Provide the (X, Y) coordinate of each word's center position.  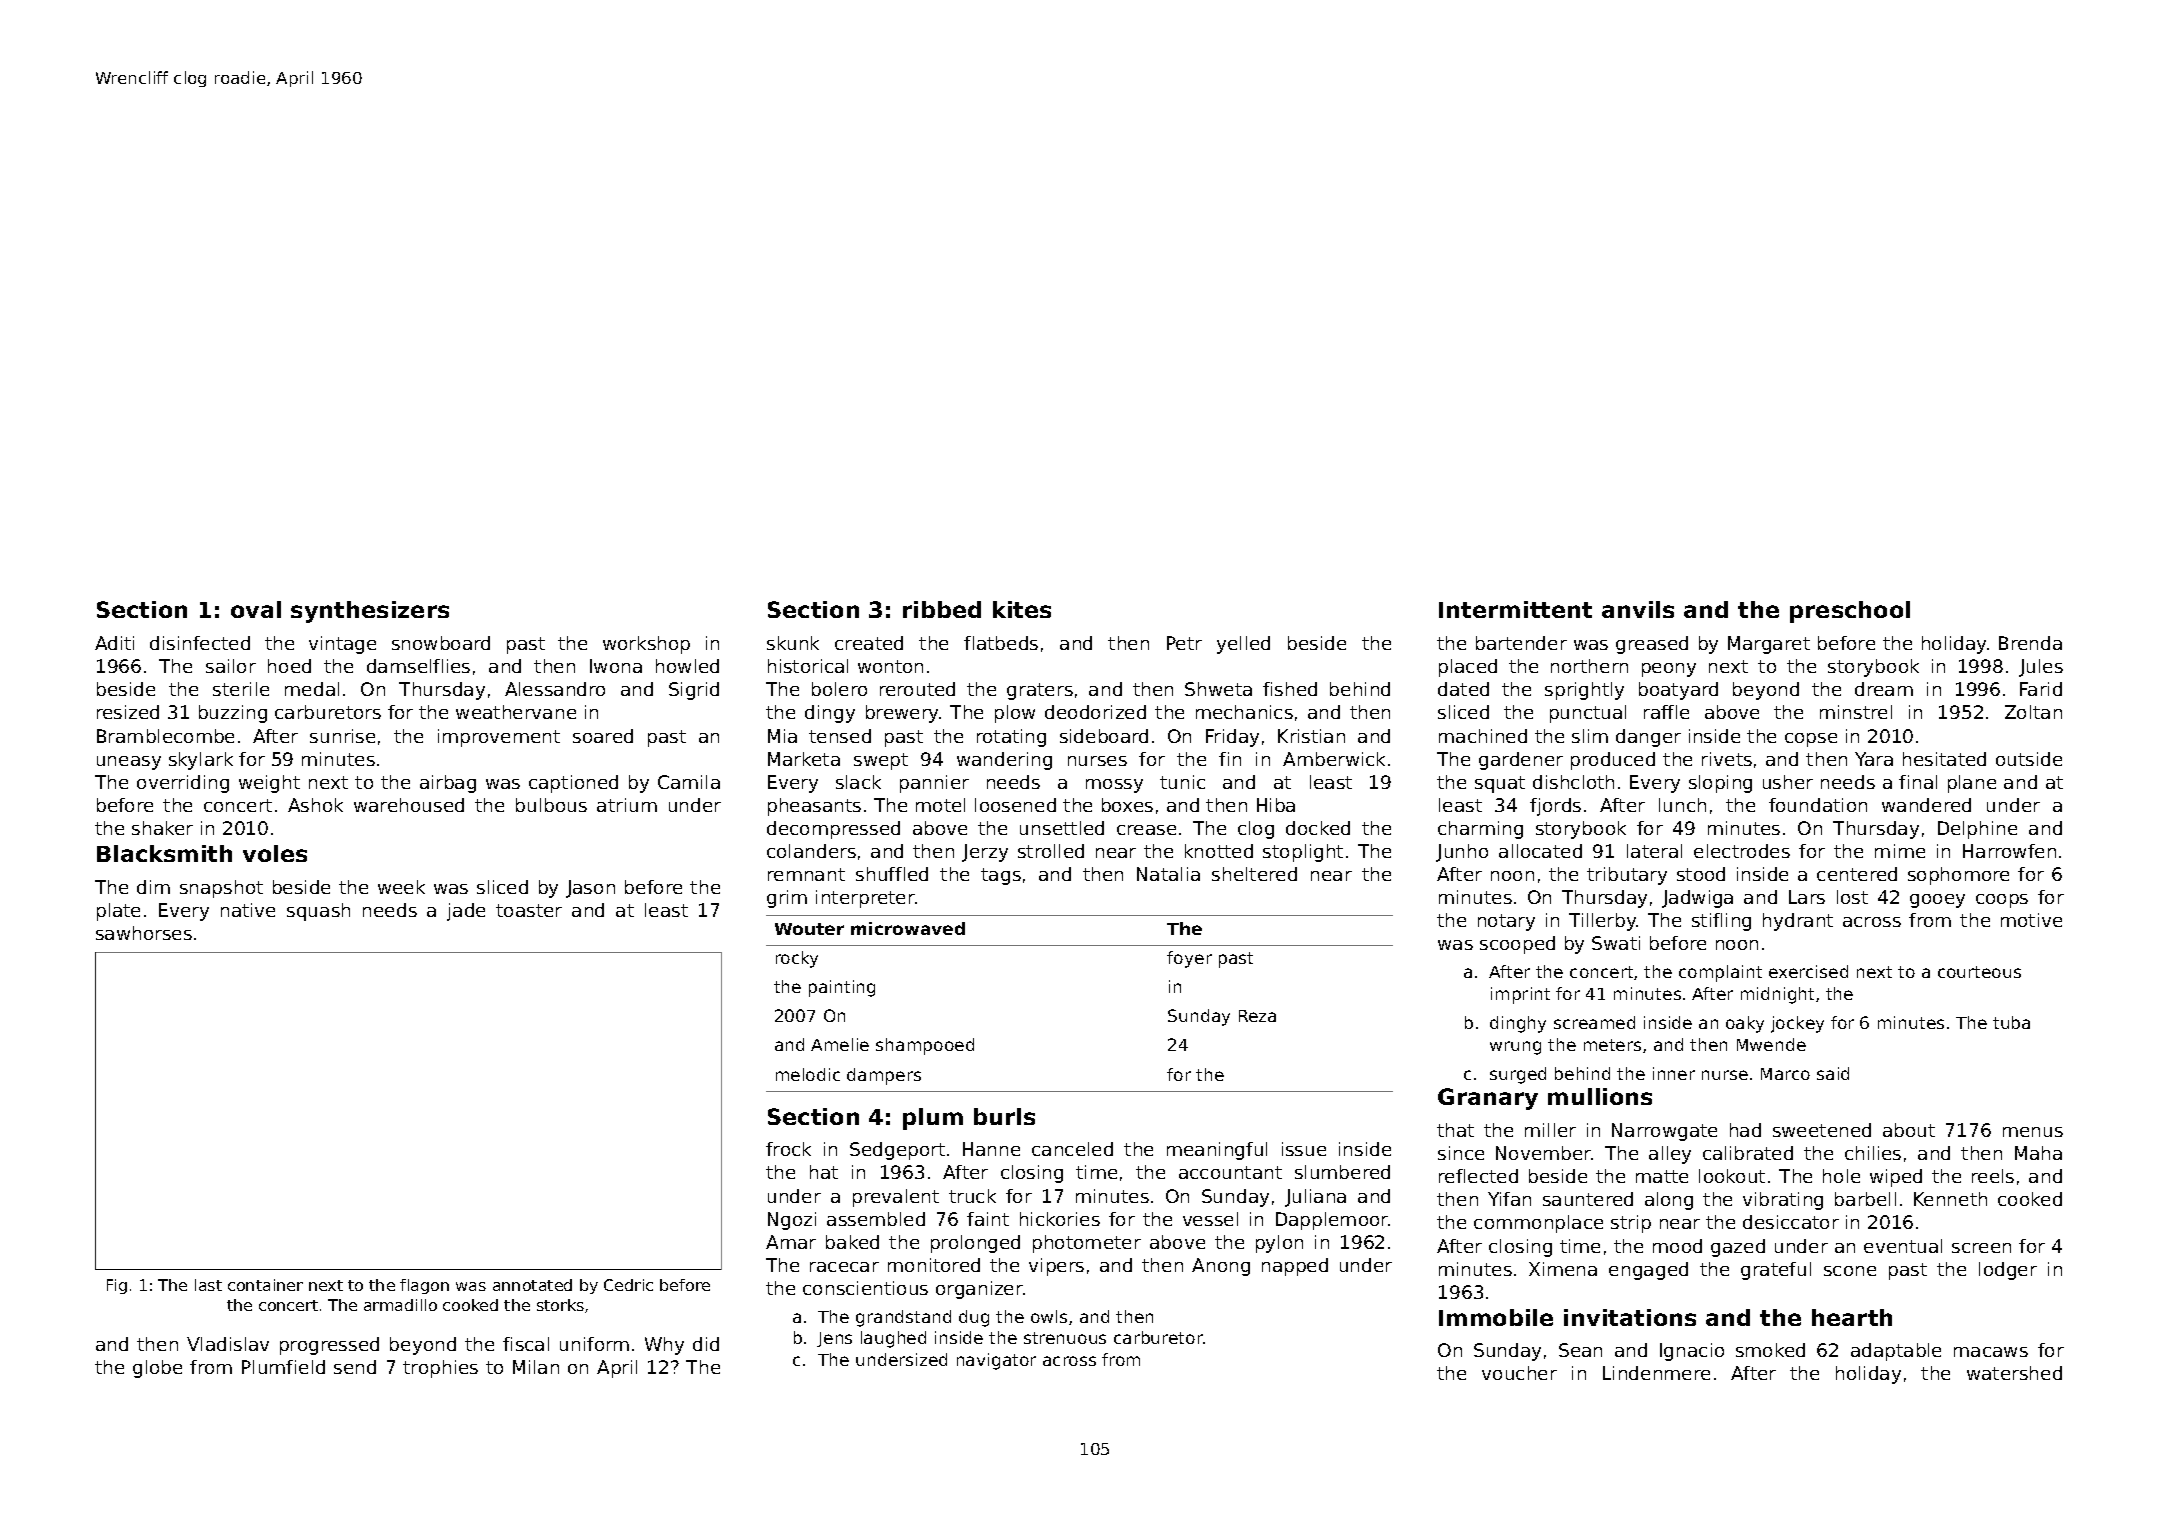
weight (269, 784)
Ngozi (792, 1221)
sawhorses (144, 933)
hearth (1852, 1317)
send (355, 1367)
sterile (241, 689)
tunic (1182, 782)
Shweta (1218, 689)
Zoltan (2033, 712)
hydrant (1798, 922)
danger (1648, 738)
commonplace (1538, 1224)
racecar (844, 1267)
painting (842, 988)
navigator (996, 1361)
